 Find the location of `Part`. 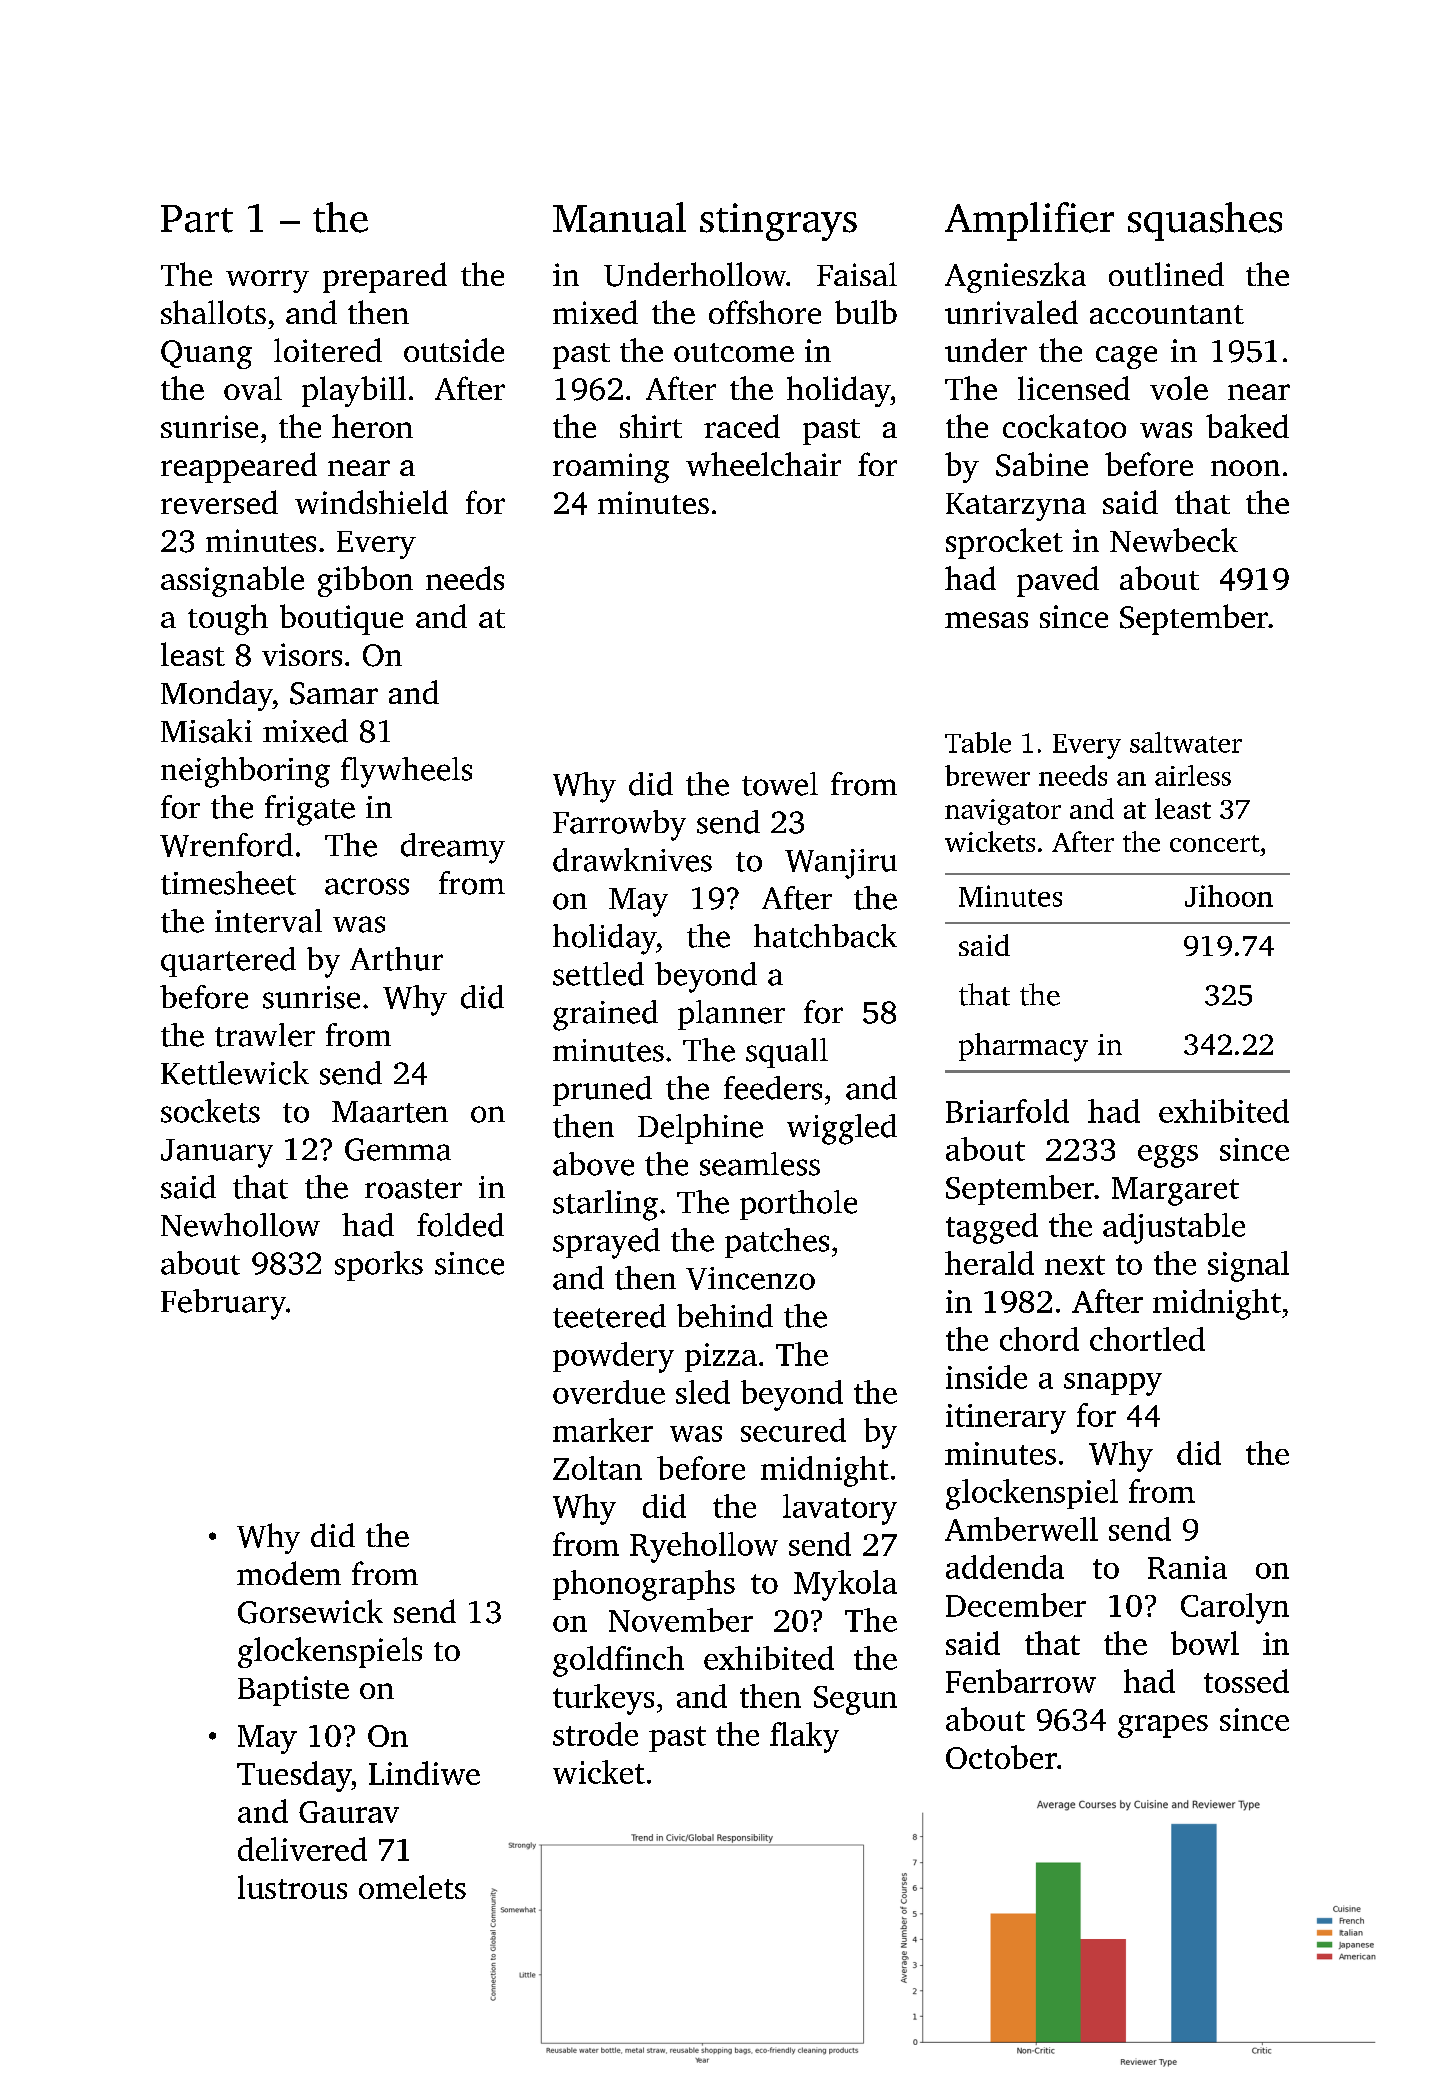

Part is located at coordinates (197, 219).
